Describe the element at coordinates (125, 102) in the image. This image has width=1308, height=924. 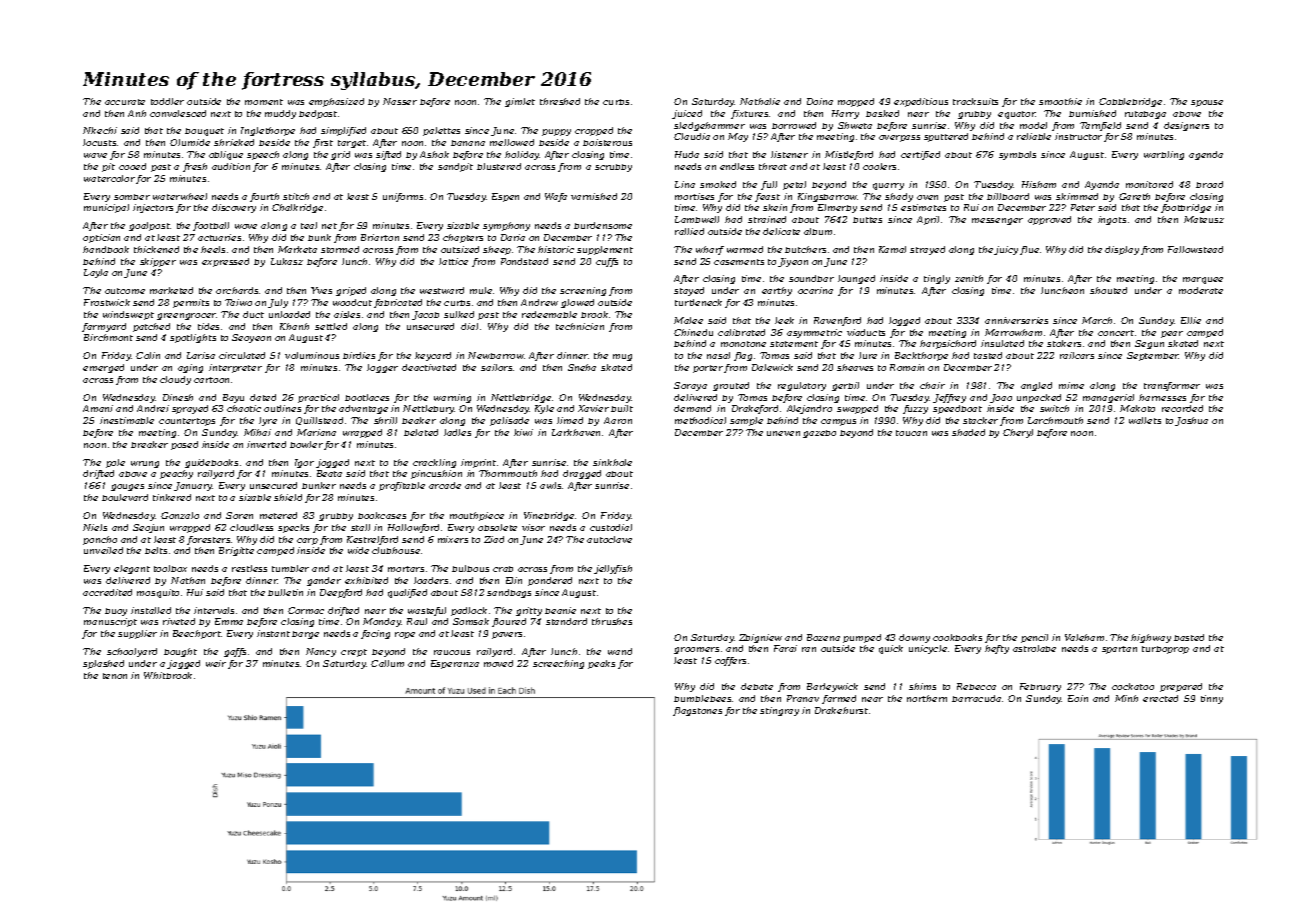
I see `accurate` at that location.
